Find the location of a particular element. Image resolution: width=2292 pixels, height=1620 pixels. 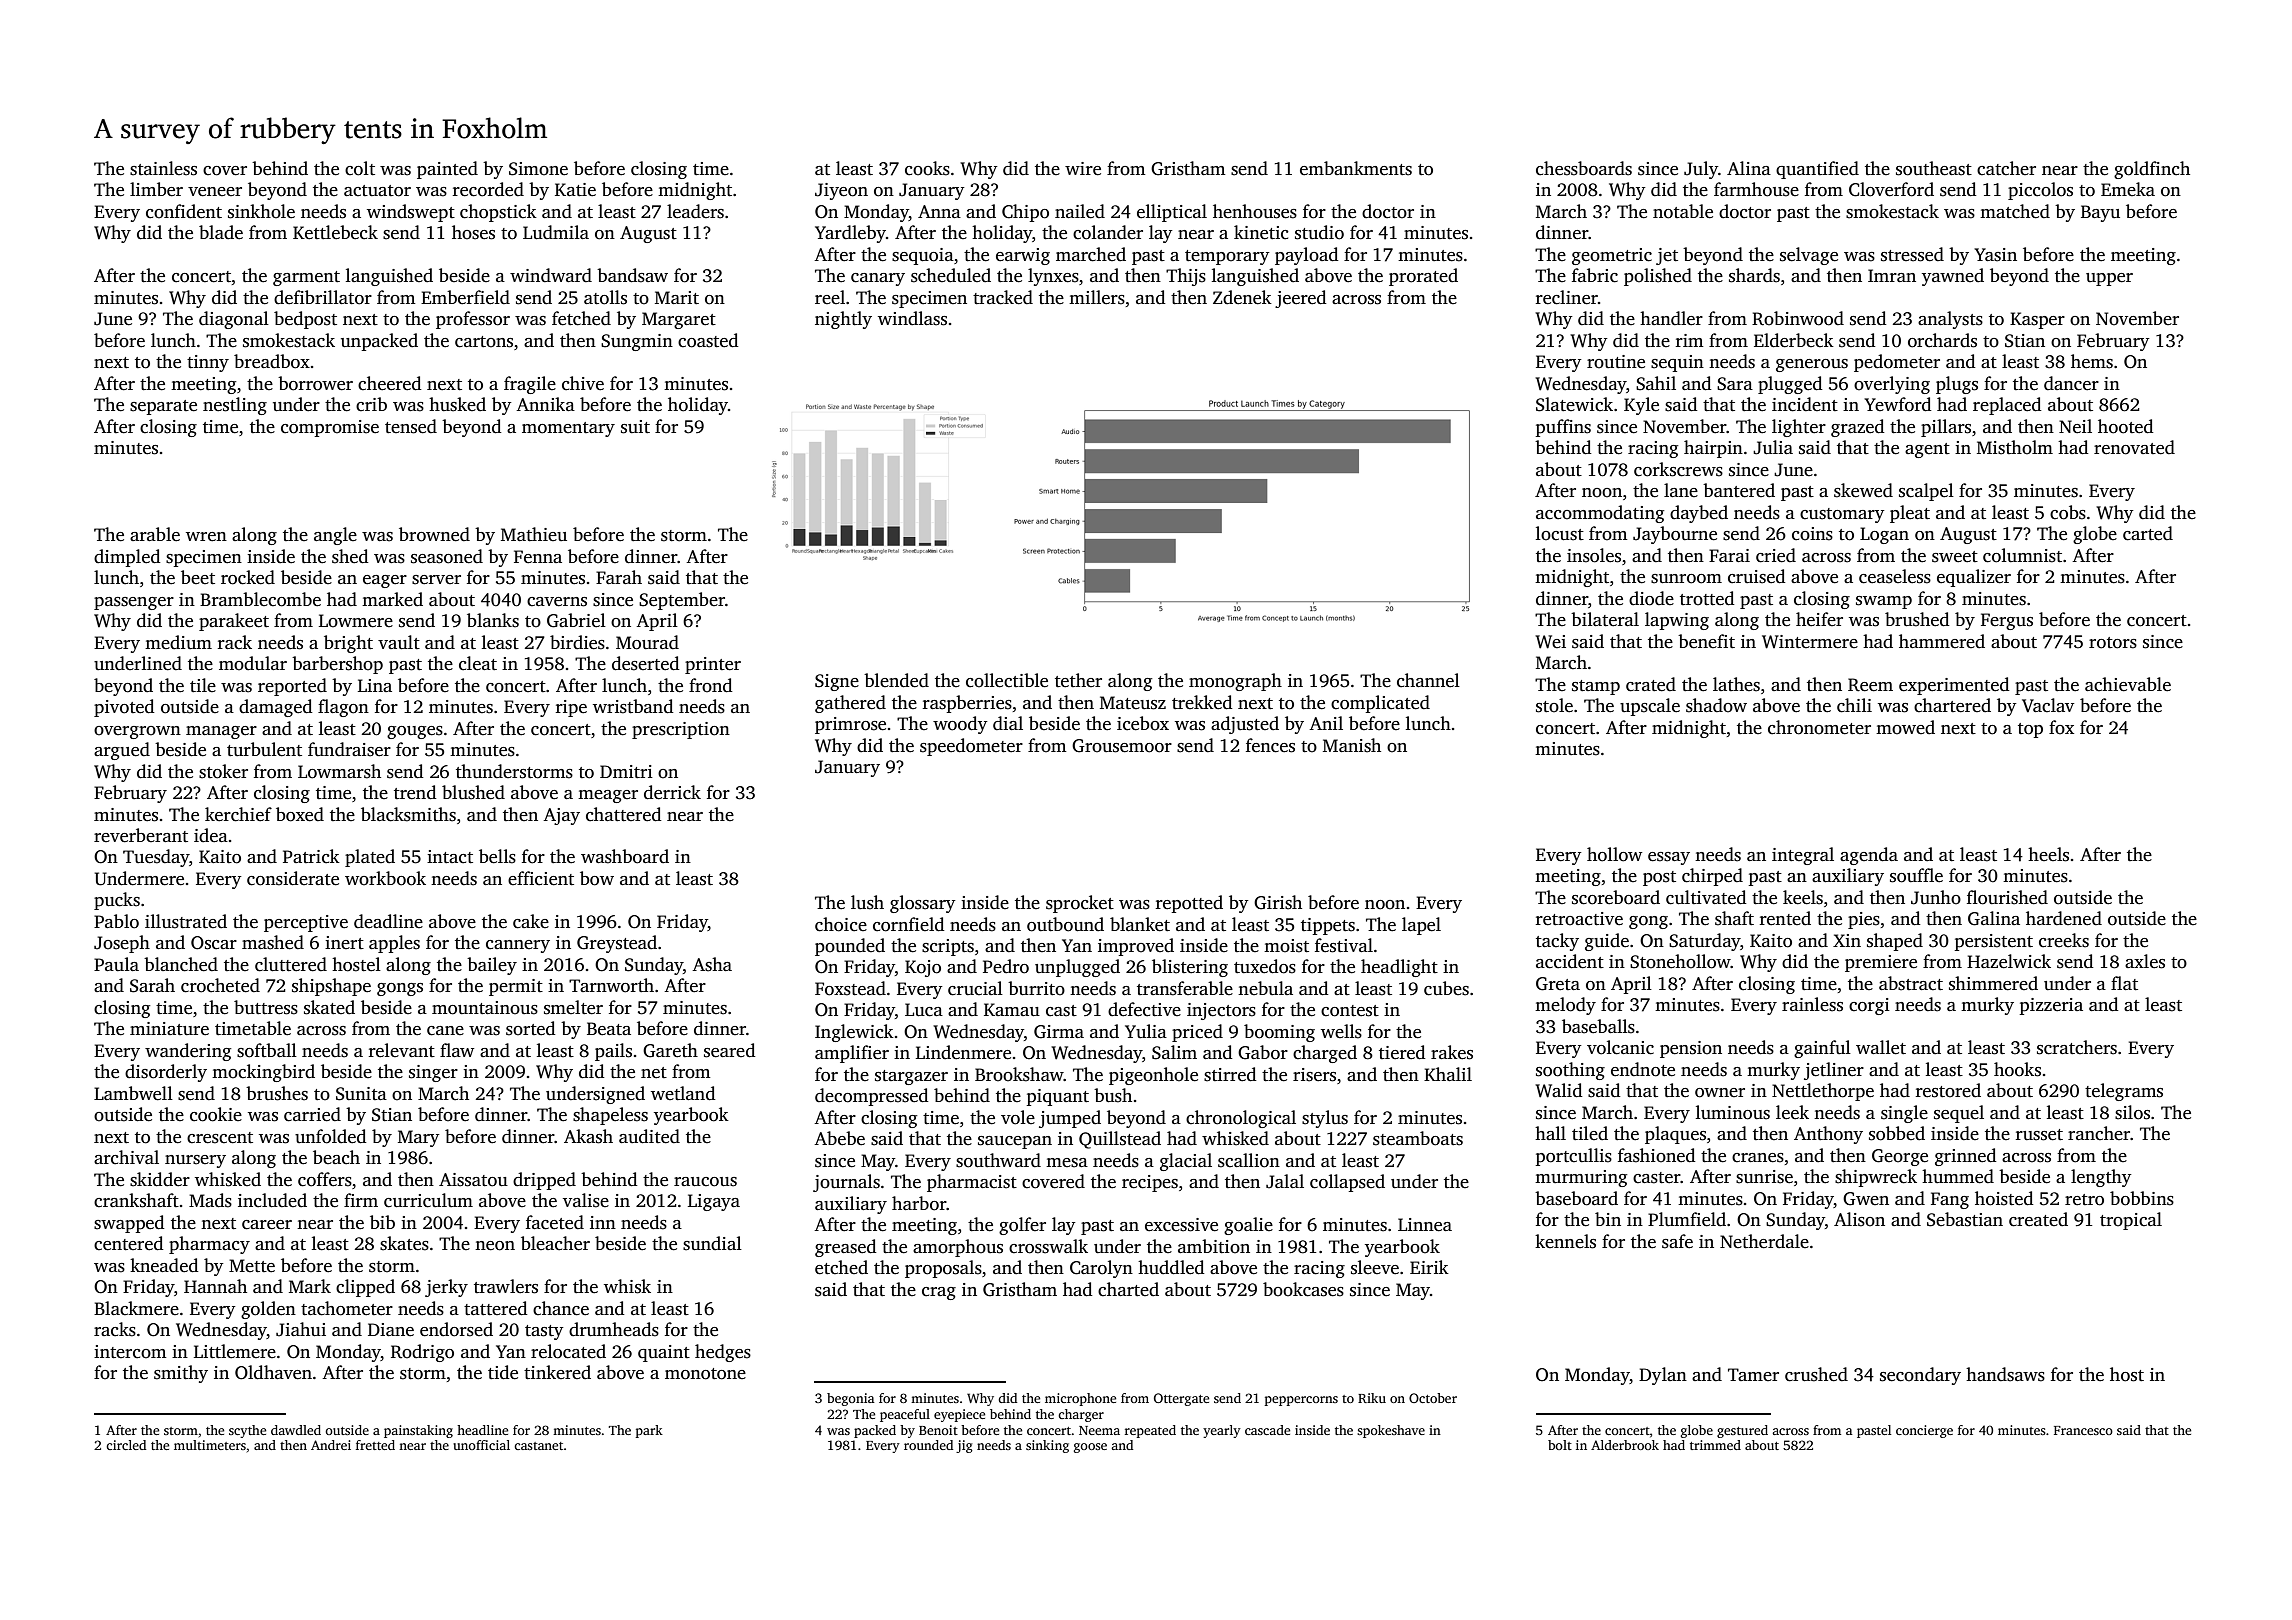

repotted is located at coordinates (1189, 904).
